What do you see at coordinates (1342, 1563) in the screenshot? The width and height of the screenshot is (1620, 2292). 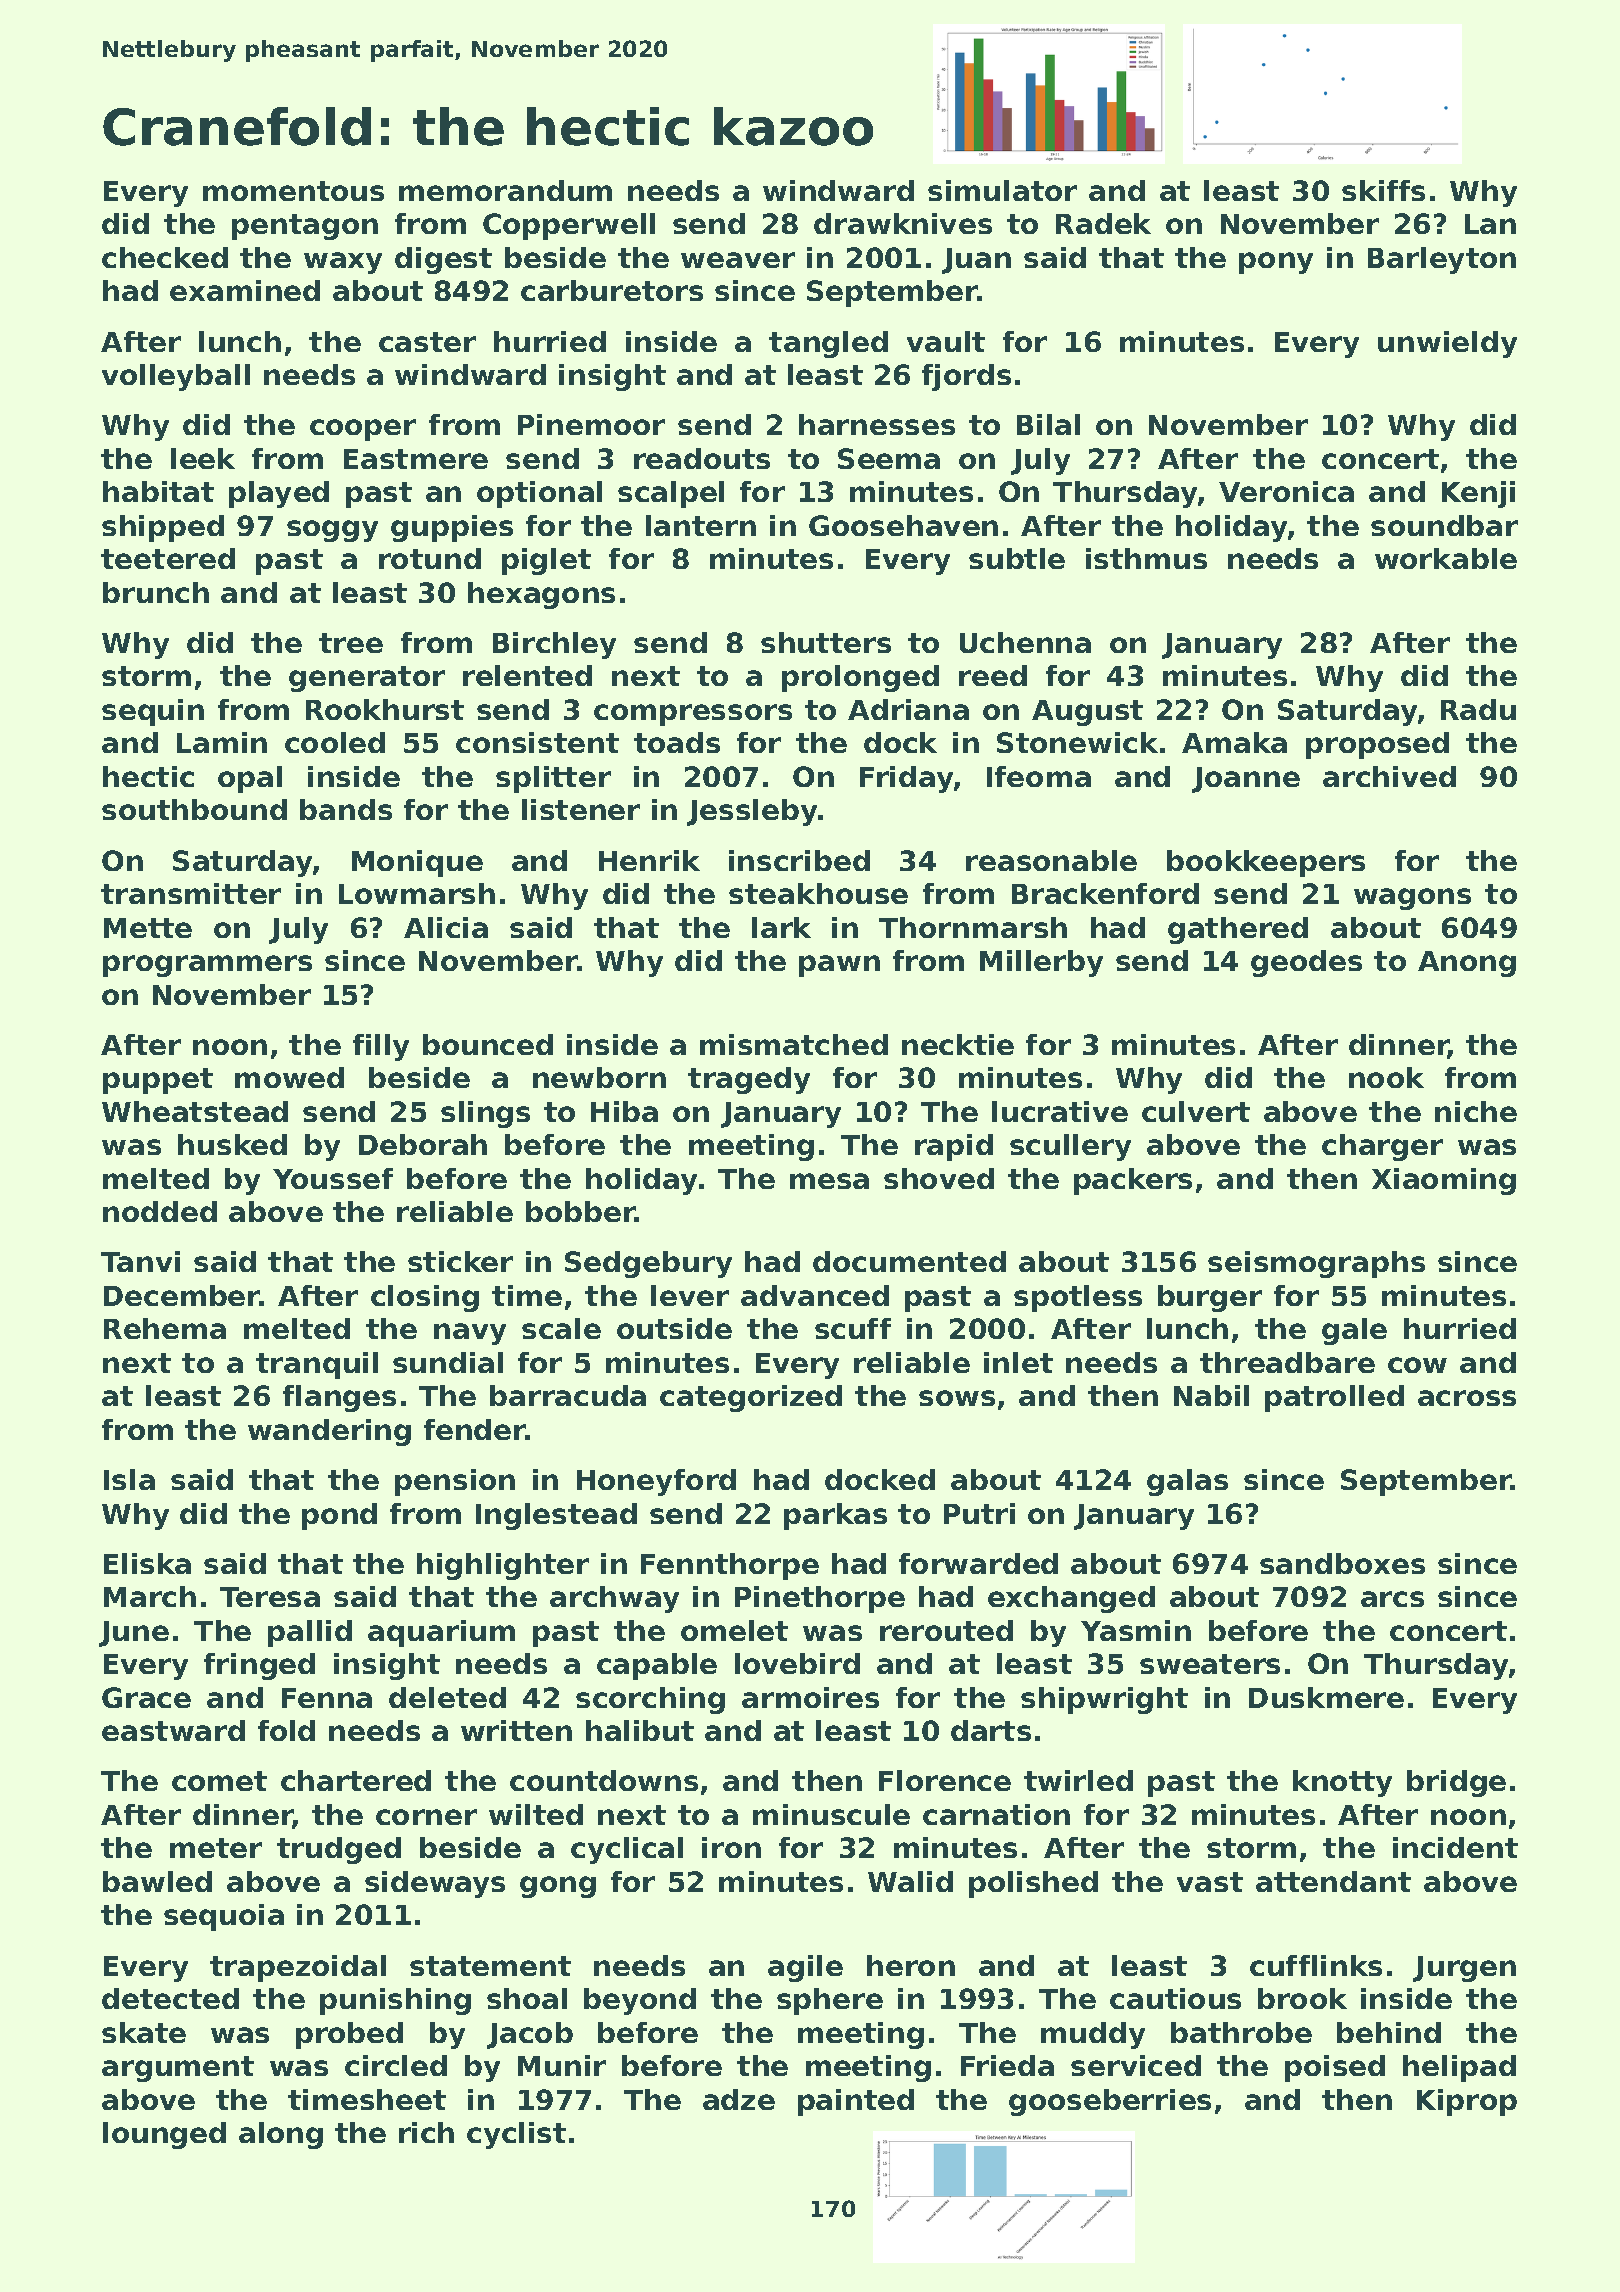 I see `sandboxes` at bounding box center [1342, 1563].
